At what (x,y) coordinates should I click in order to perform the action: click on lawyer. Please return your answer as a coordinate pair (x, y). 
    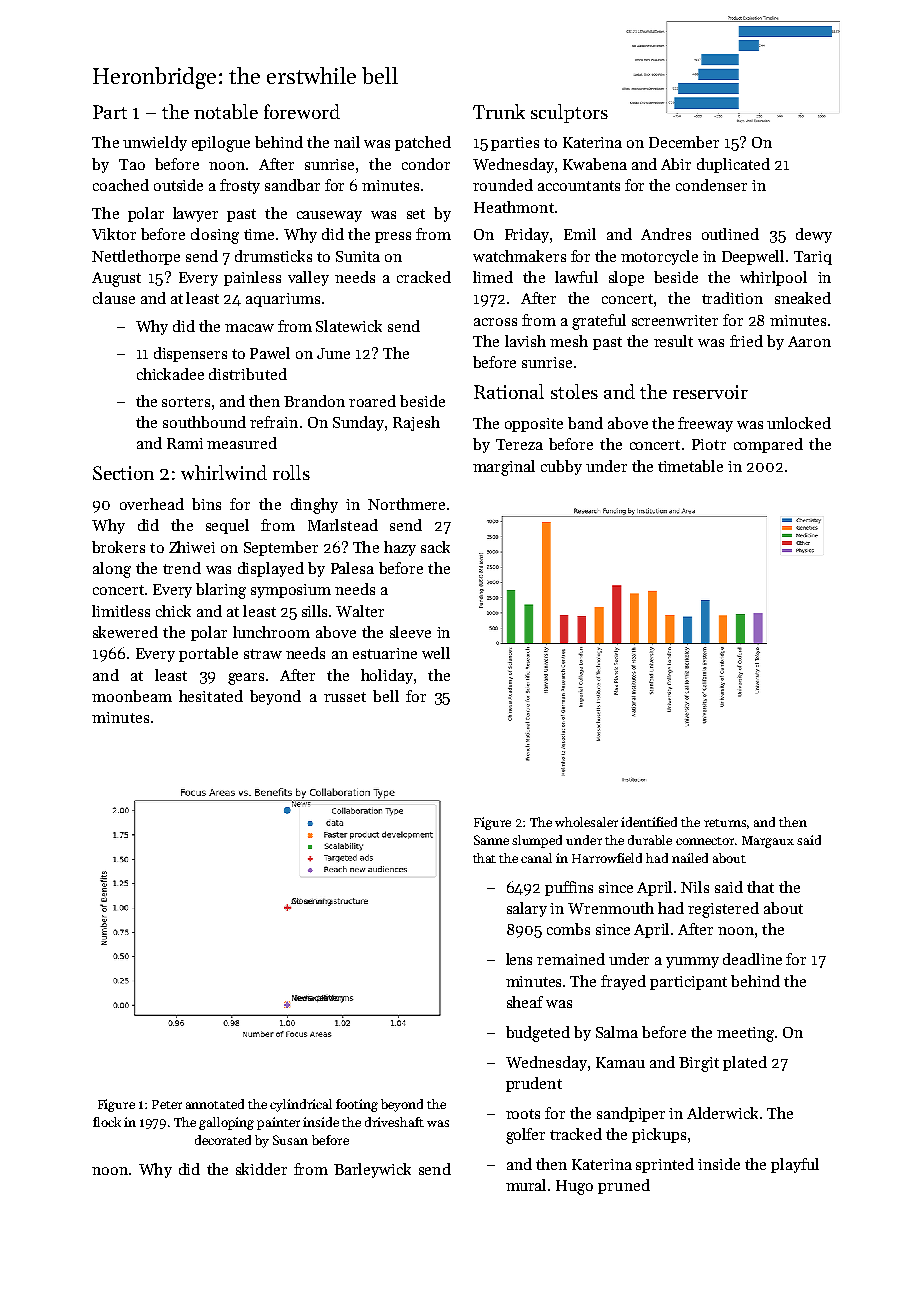
    Looking at the image, I should click on (195, 214).
